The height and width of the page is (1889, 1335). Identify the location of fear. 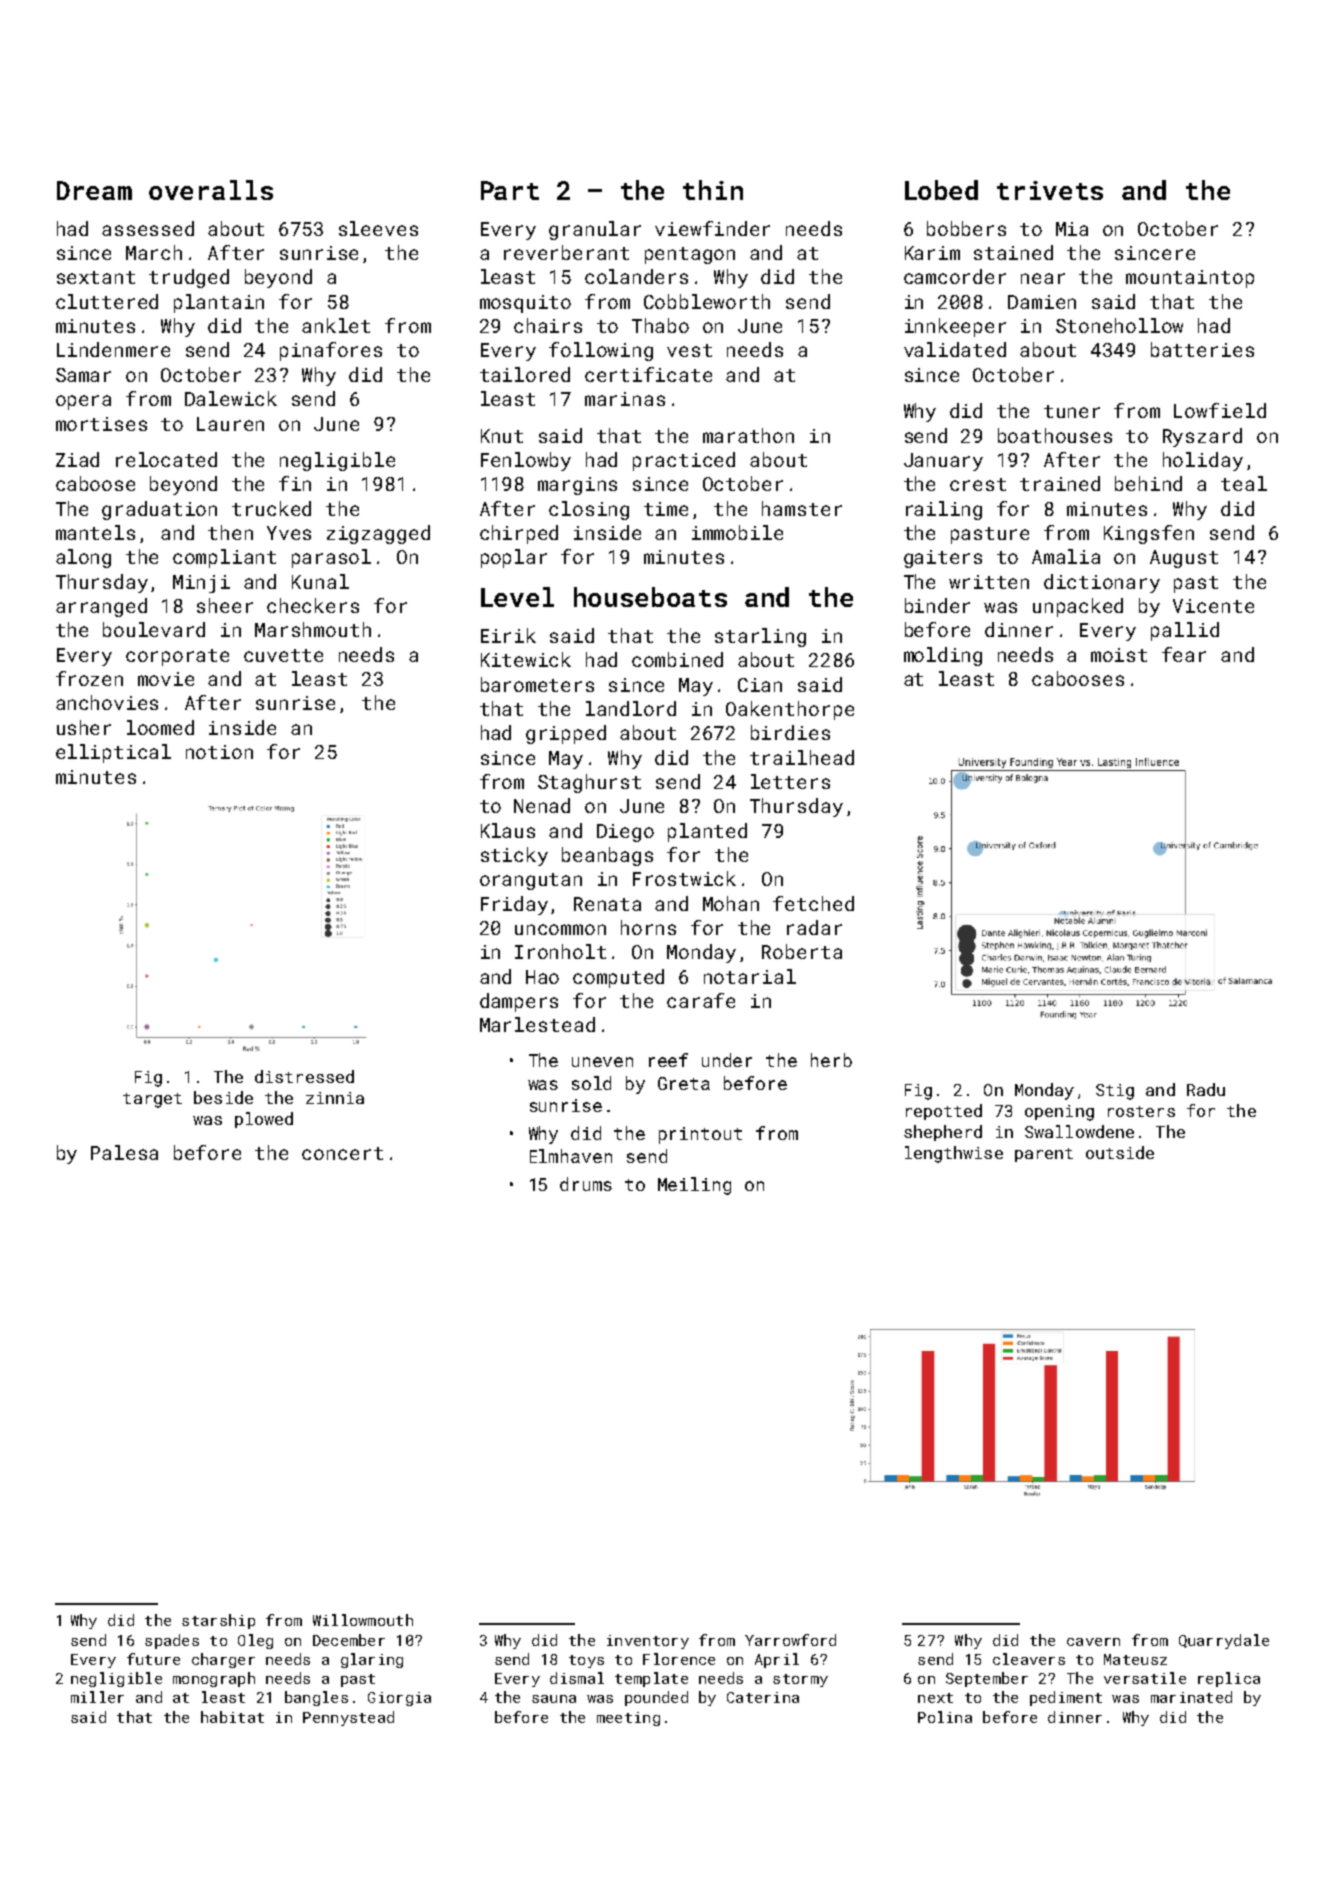
(1184, 654).
